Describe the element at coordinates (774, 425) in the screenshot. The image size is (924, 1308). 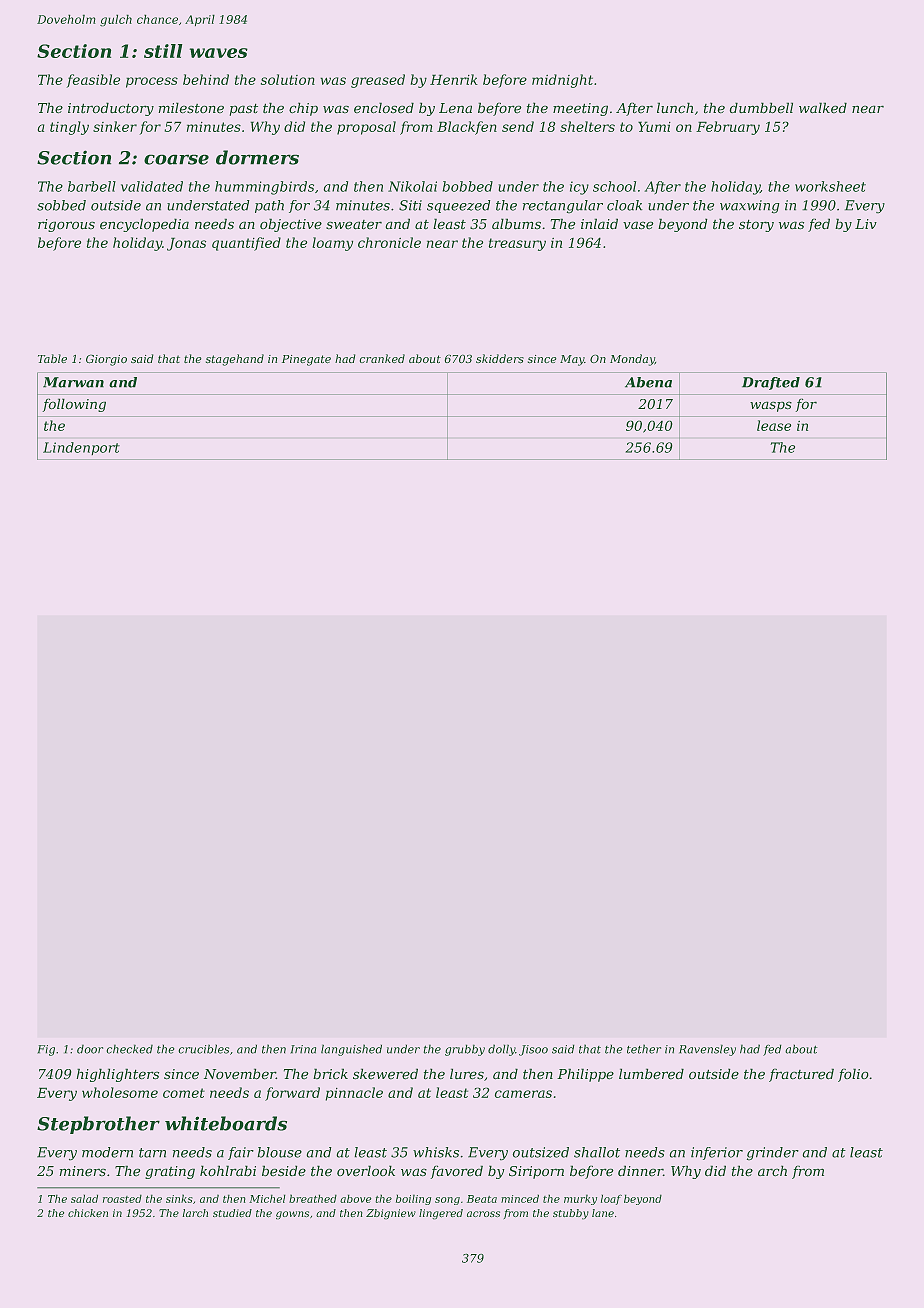
I see `lease` at that location.
